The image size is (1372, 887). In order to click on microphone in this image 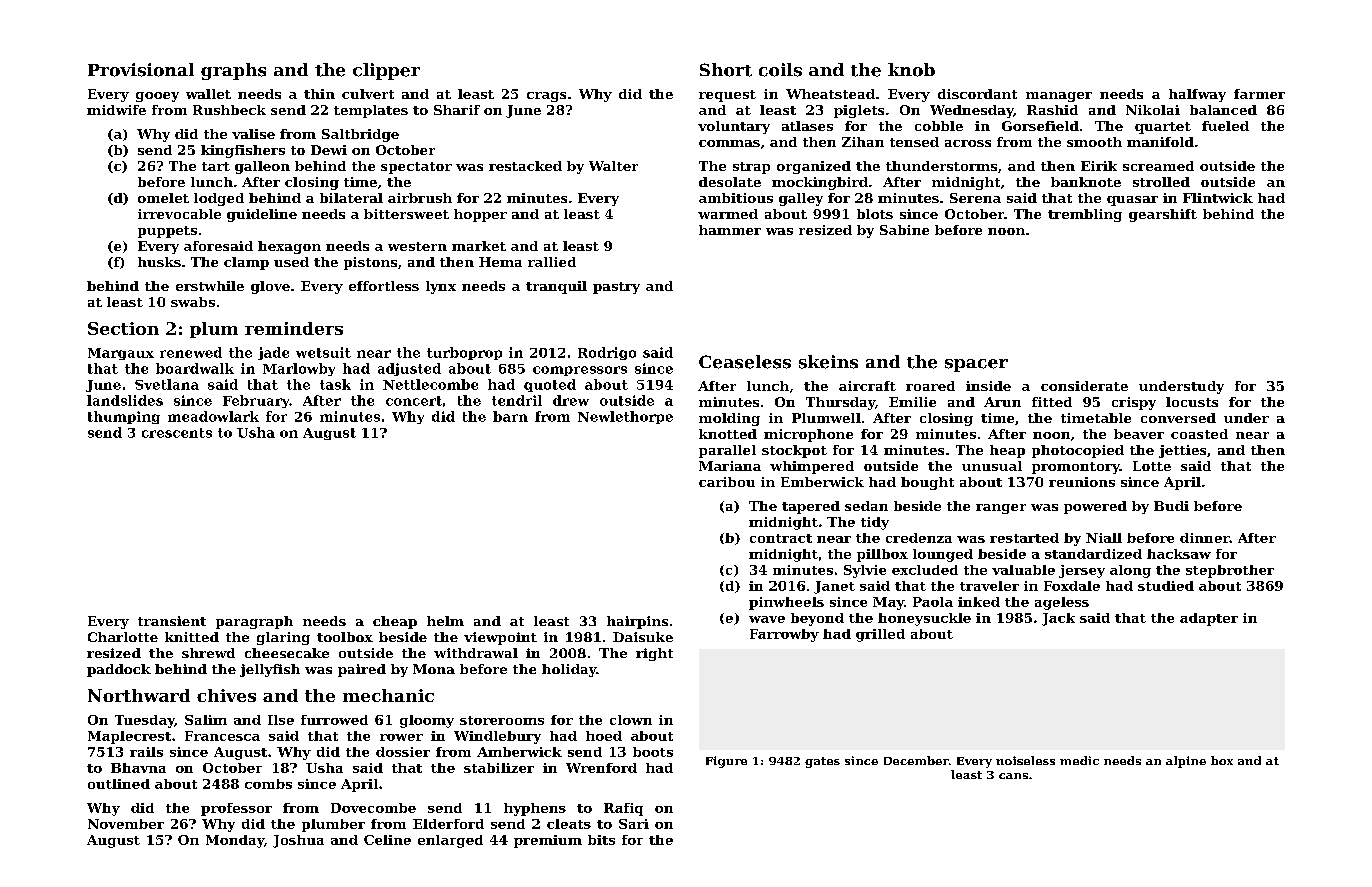, I will do `click(808, 435)`.
